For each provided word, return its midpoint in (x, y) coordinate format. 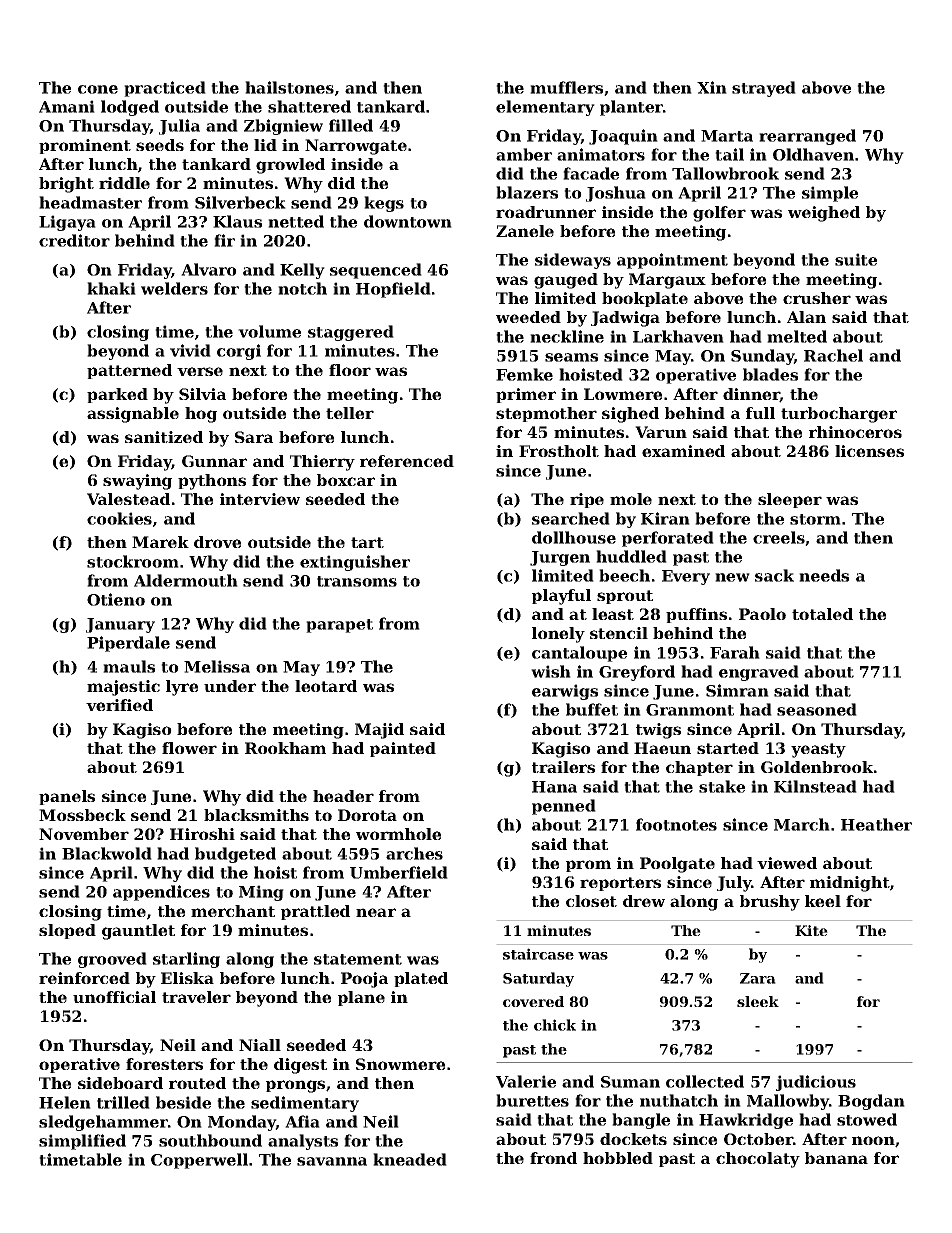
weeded (528, 317)
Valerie (526, 1081)
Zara (758, 978)
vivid (190, 350)
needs (824, 575)
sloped (67, 931)
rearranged (807, 137)
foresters (164, 1064)
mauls (129, 666)
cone (98, 89)
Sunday (762, 357)
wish (551, 671)
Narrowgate (356, 147)
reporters (620, 884)
